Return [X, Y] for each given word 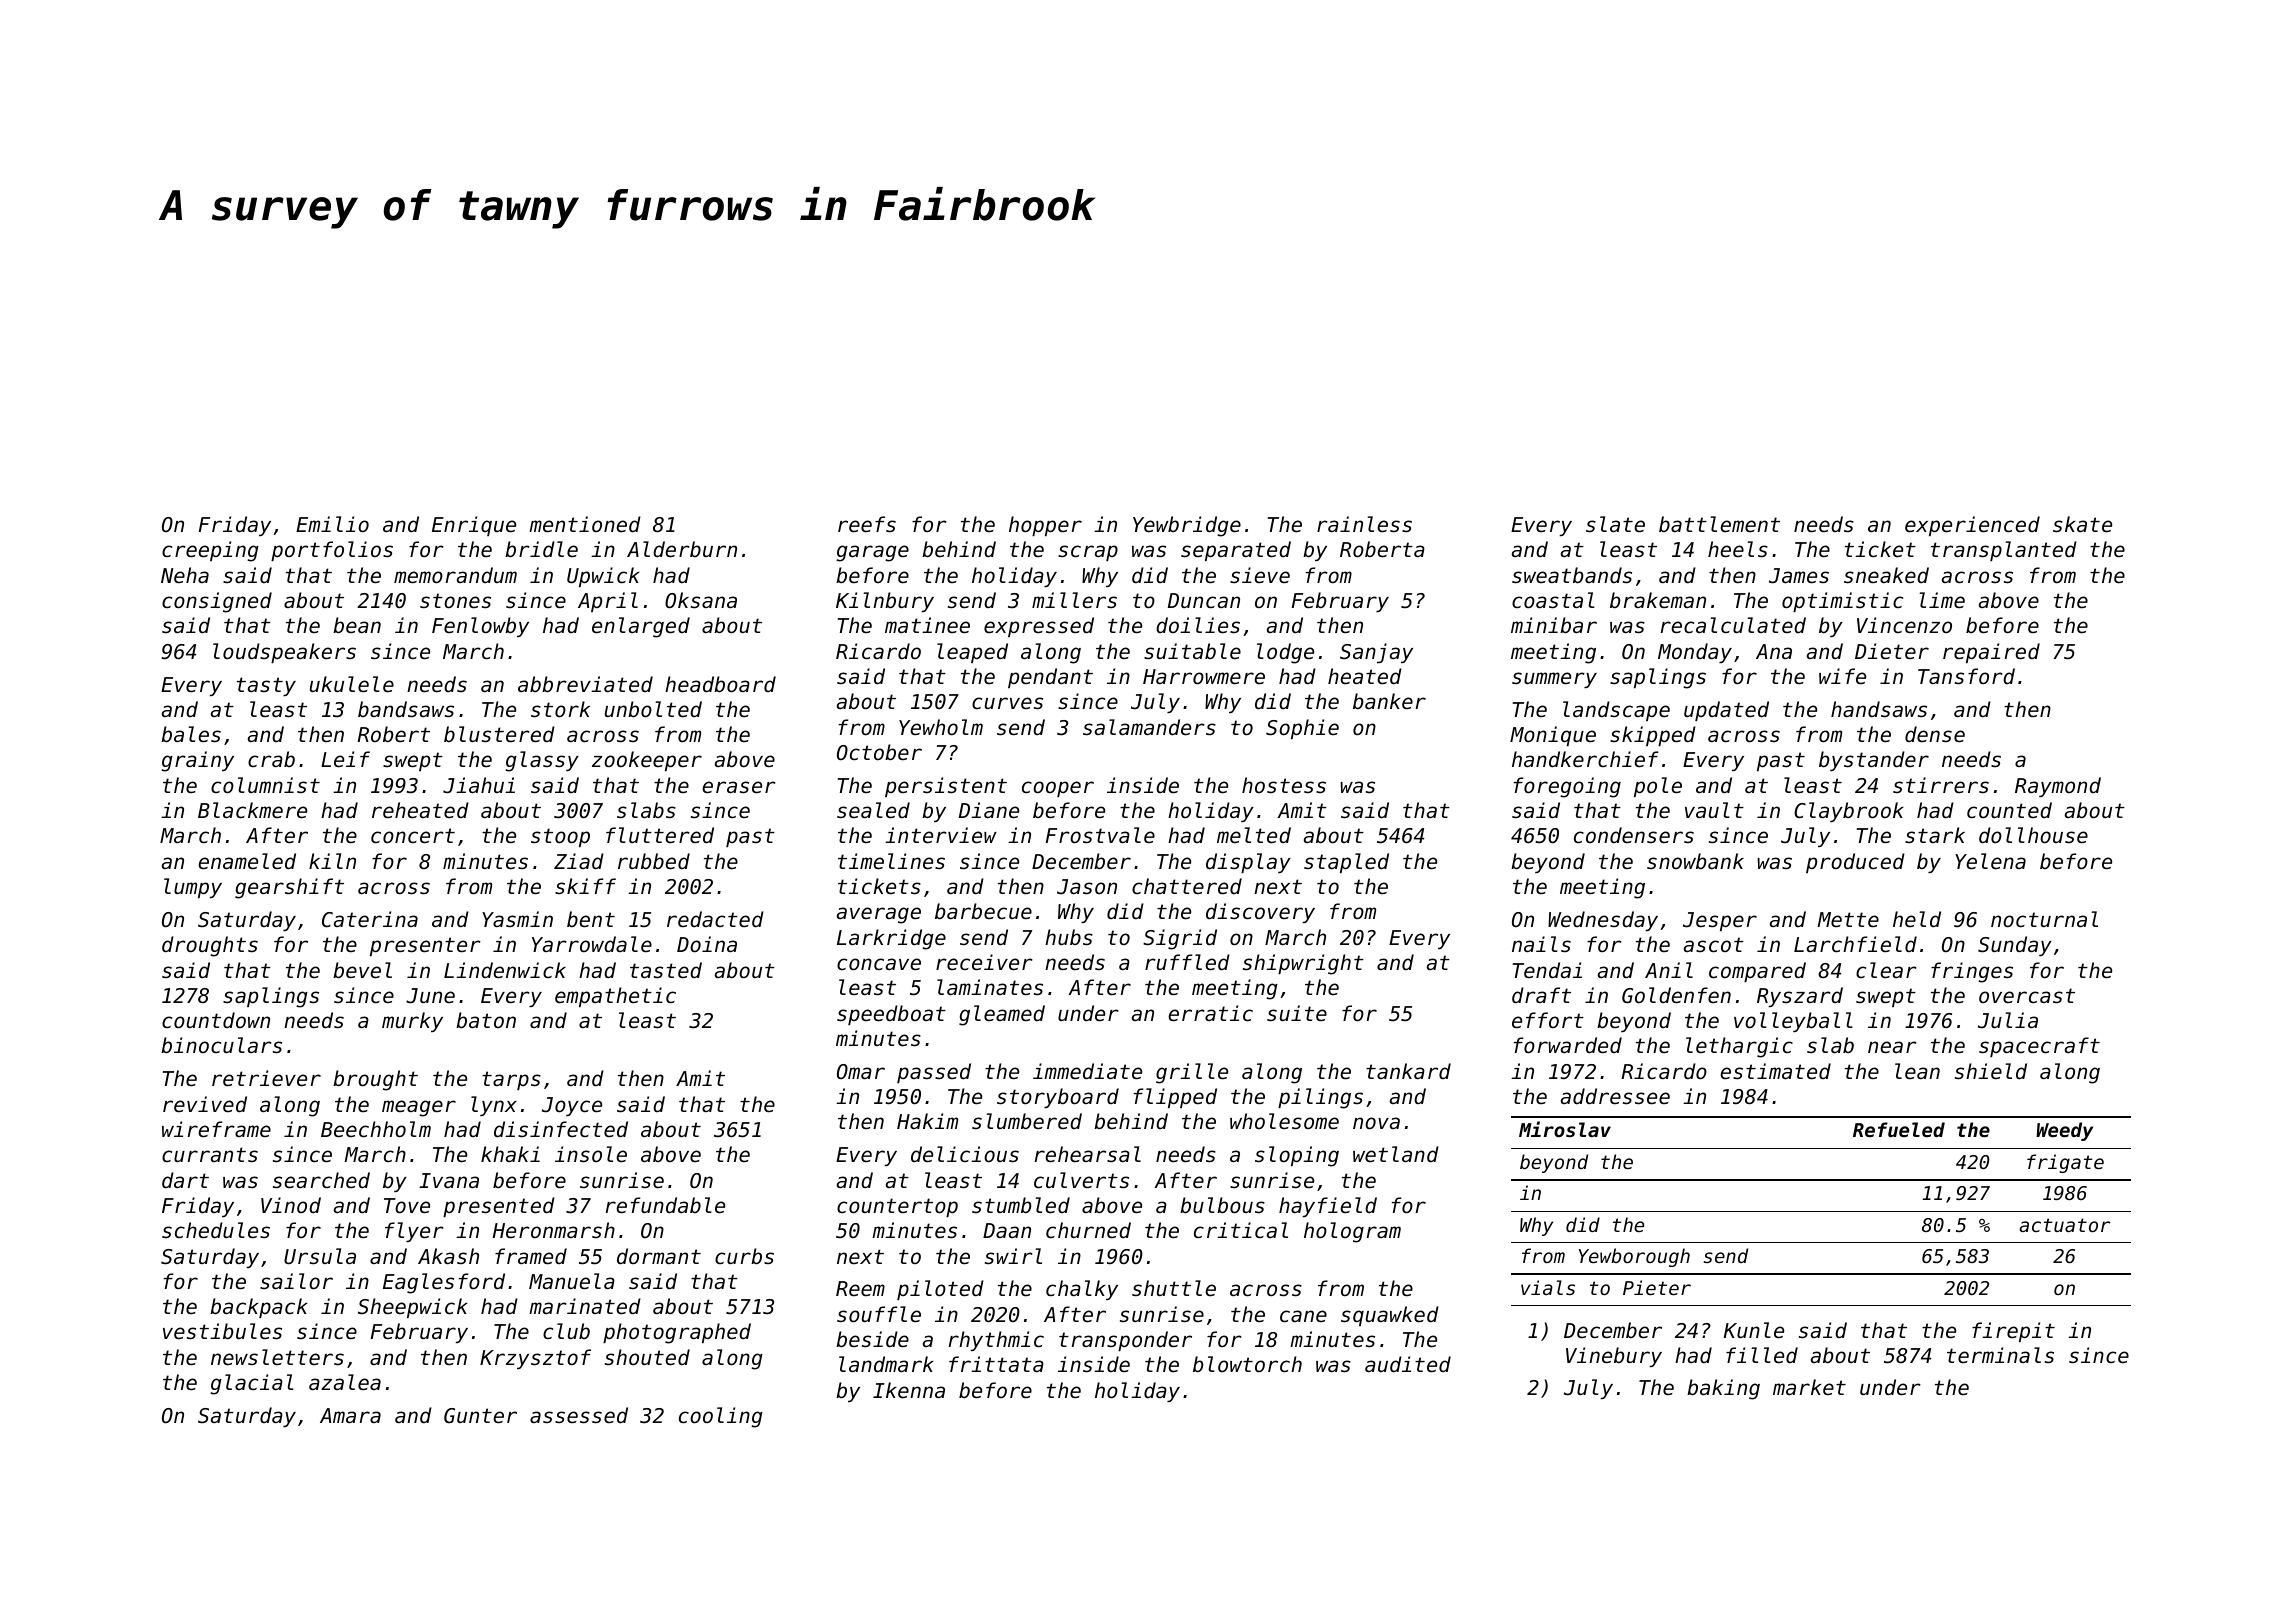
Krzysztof [535, 1359]
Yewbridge [1187, 526]
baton [486, 1020]
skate [2082, 524]
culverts [1081, 1180]
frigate [2065, 1163]
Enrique [474, 526]
